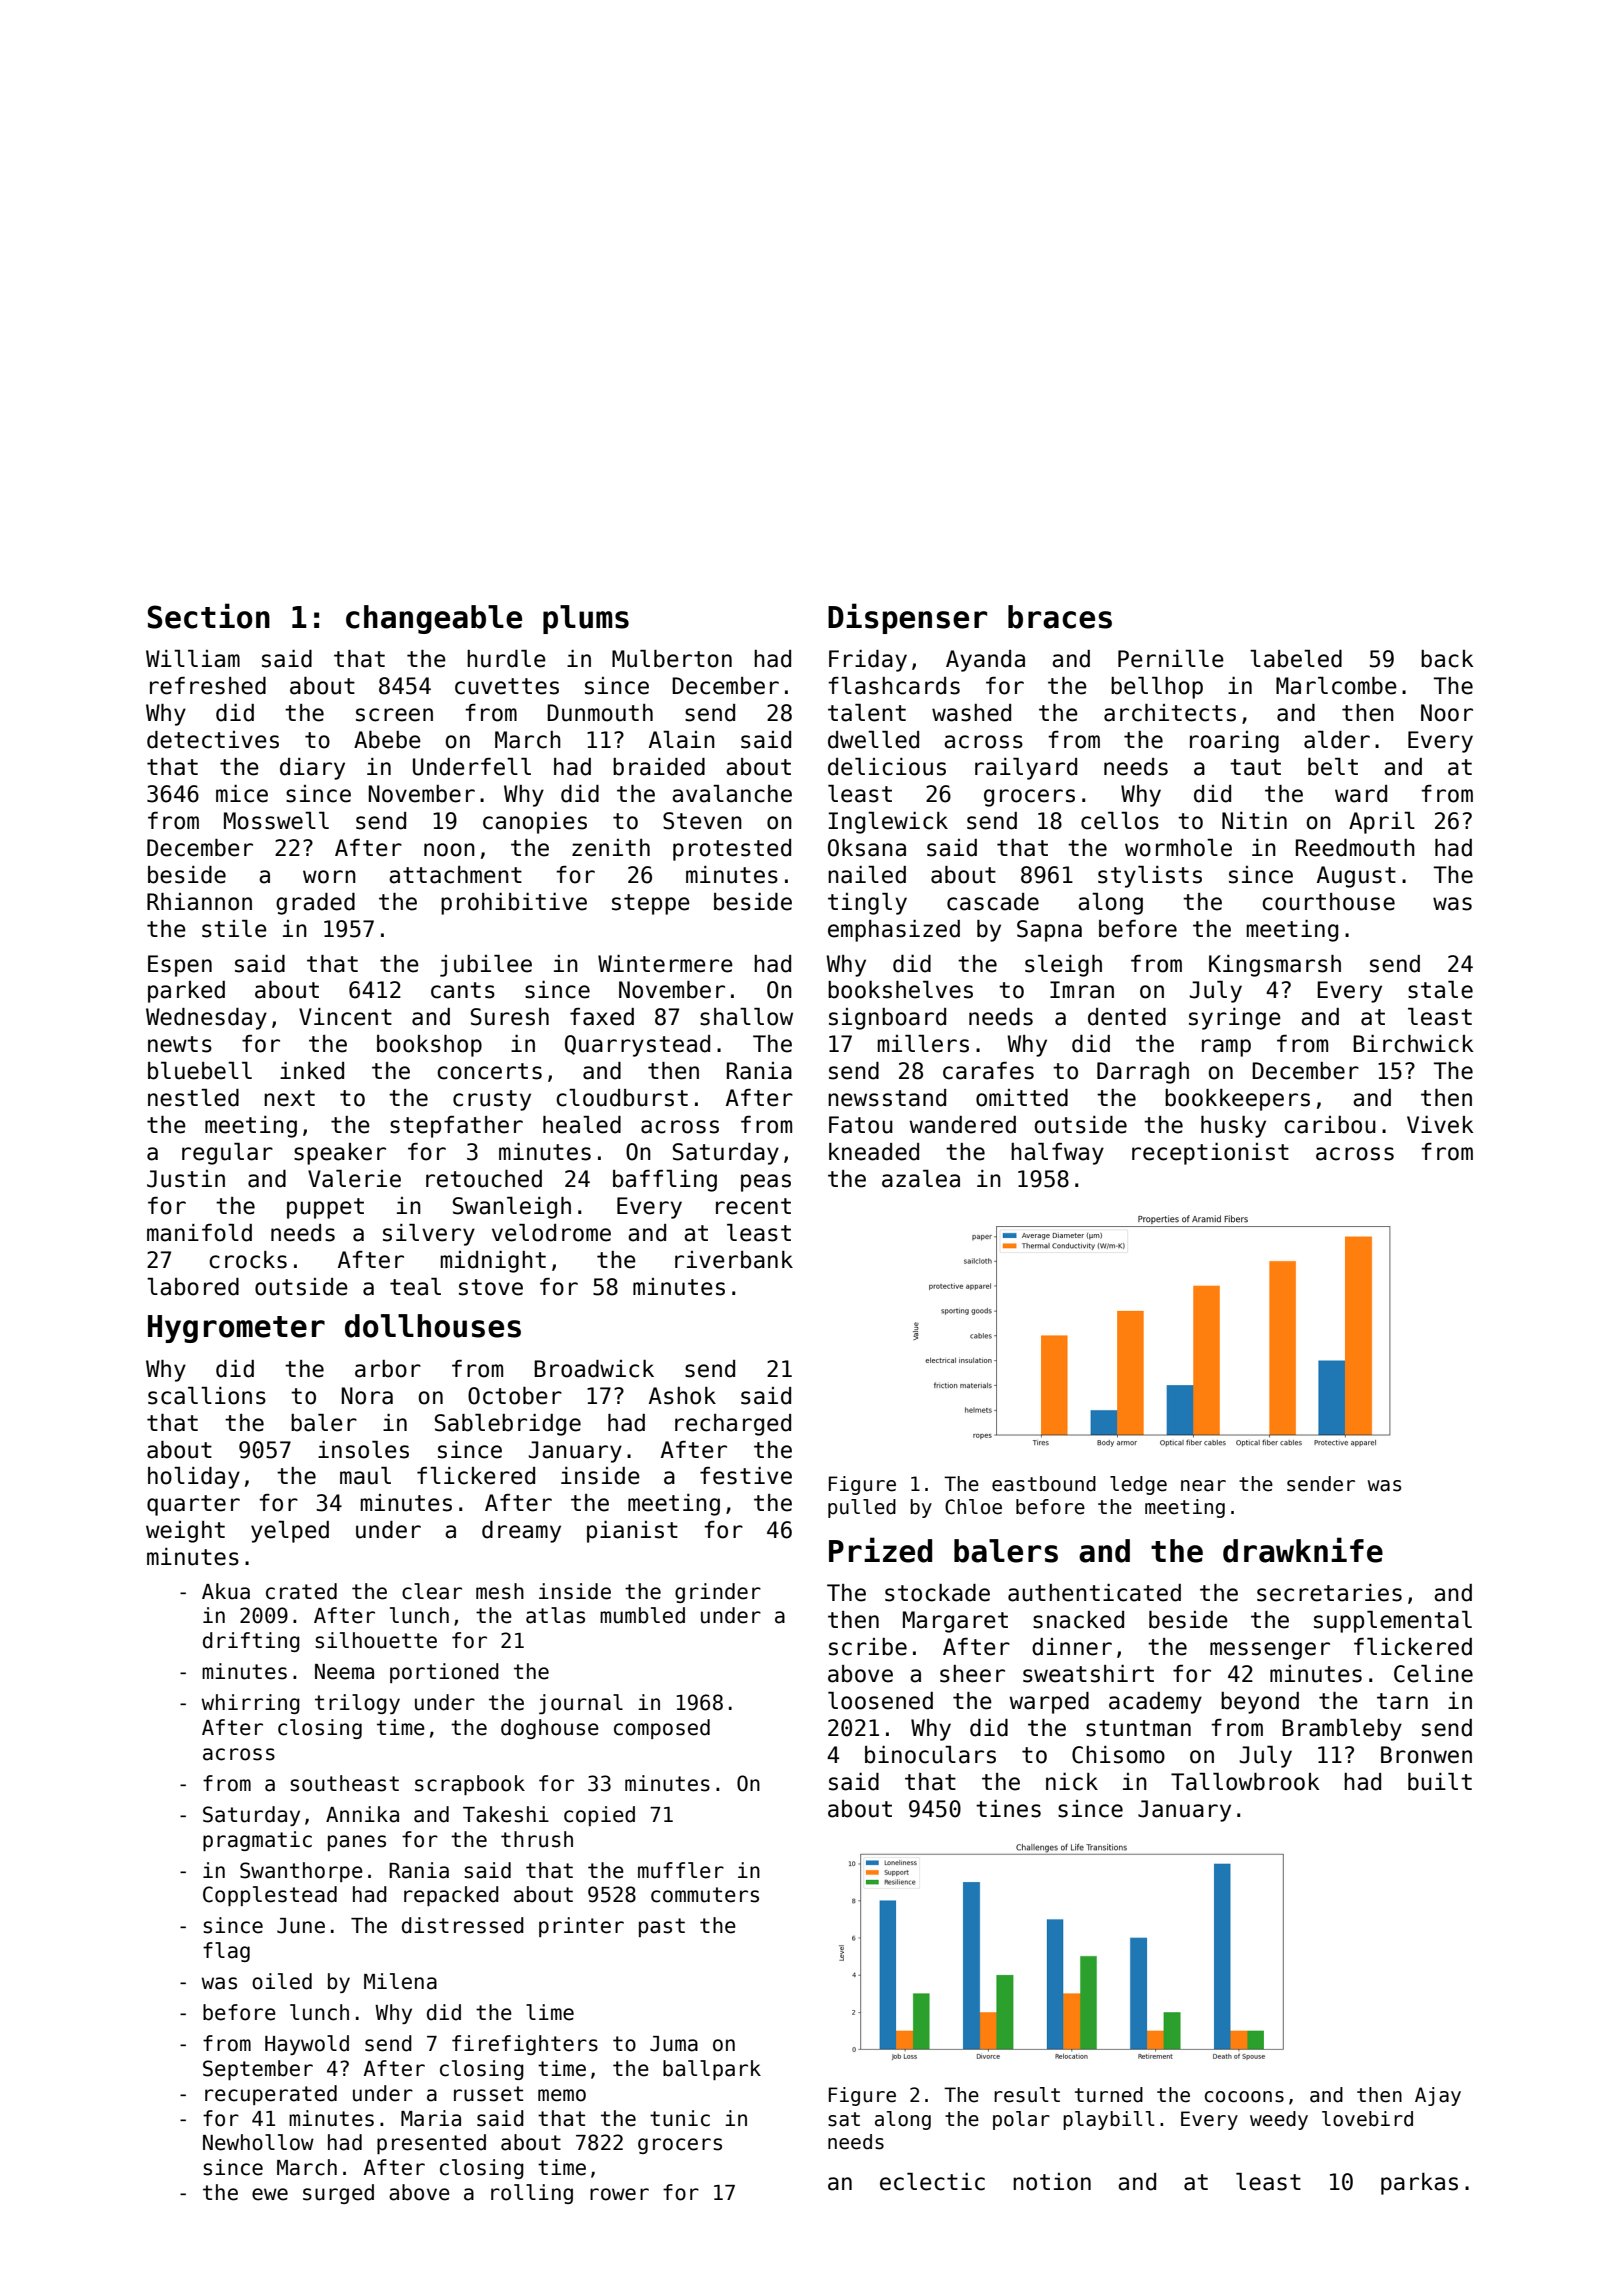  Describe the element at coordinates (226, 1952) in the screenshot. I see `flag` at that location.
